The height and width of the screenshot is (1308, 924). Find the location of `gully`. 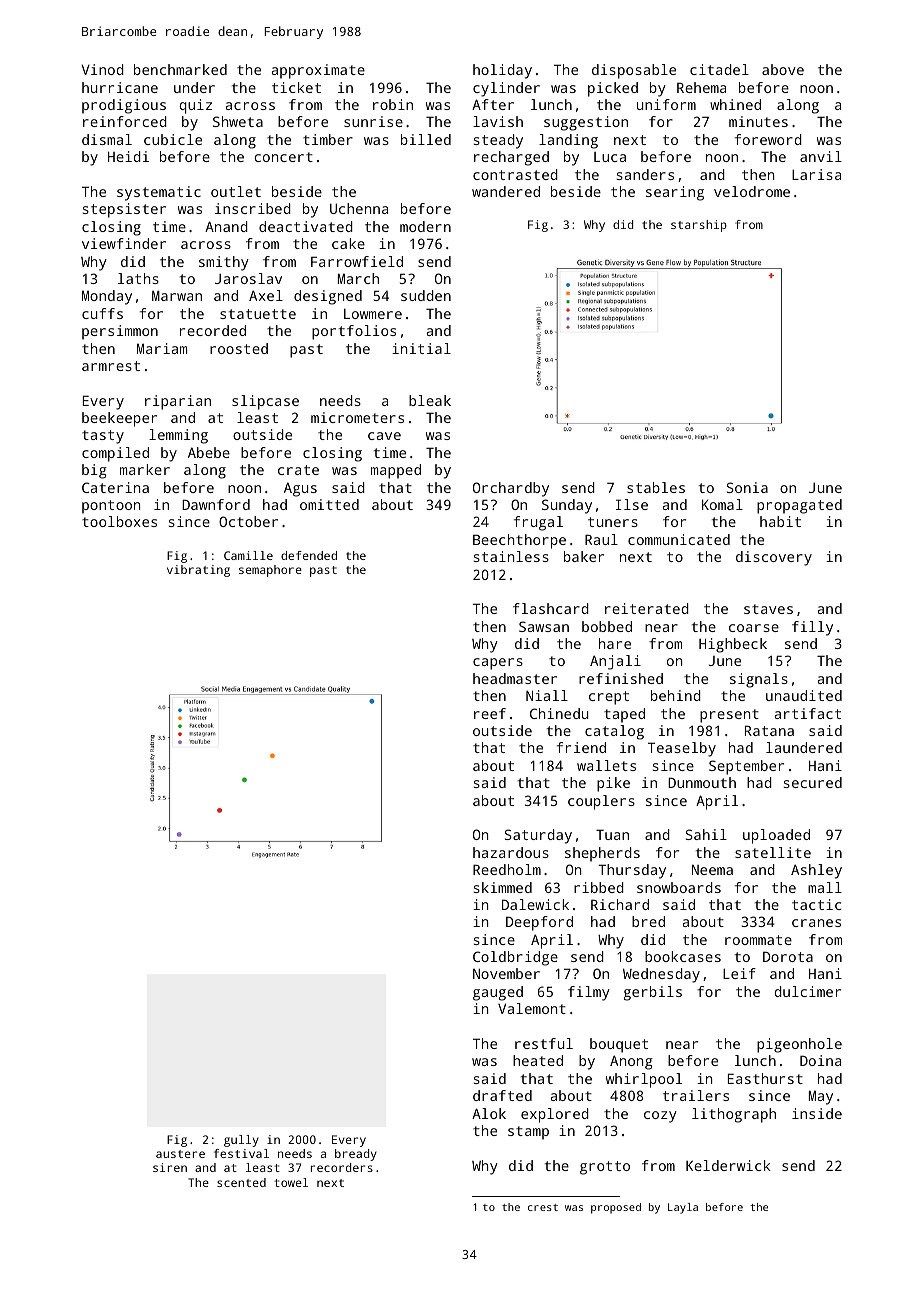

gully is located at coordinates (241, 1141).
